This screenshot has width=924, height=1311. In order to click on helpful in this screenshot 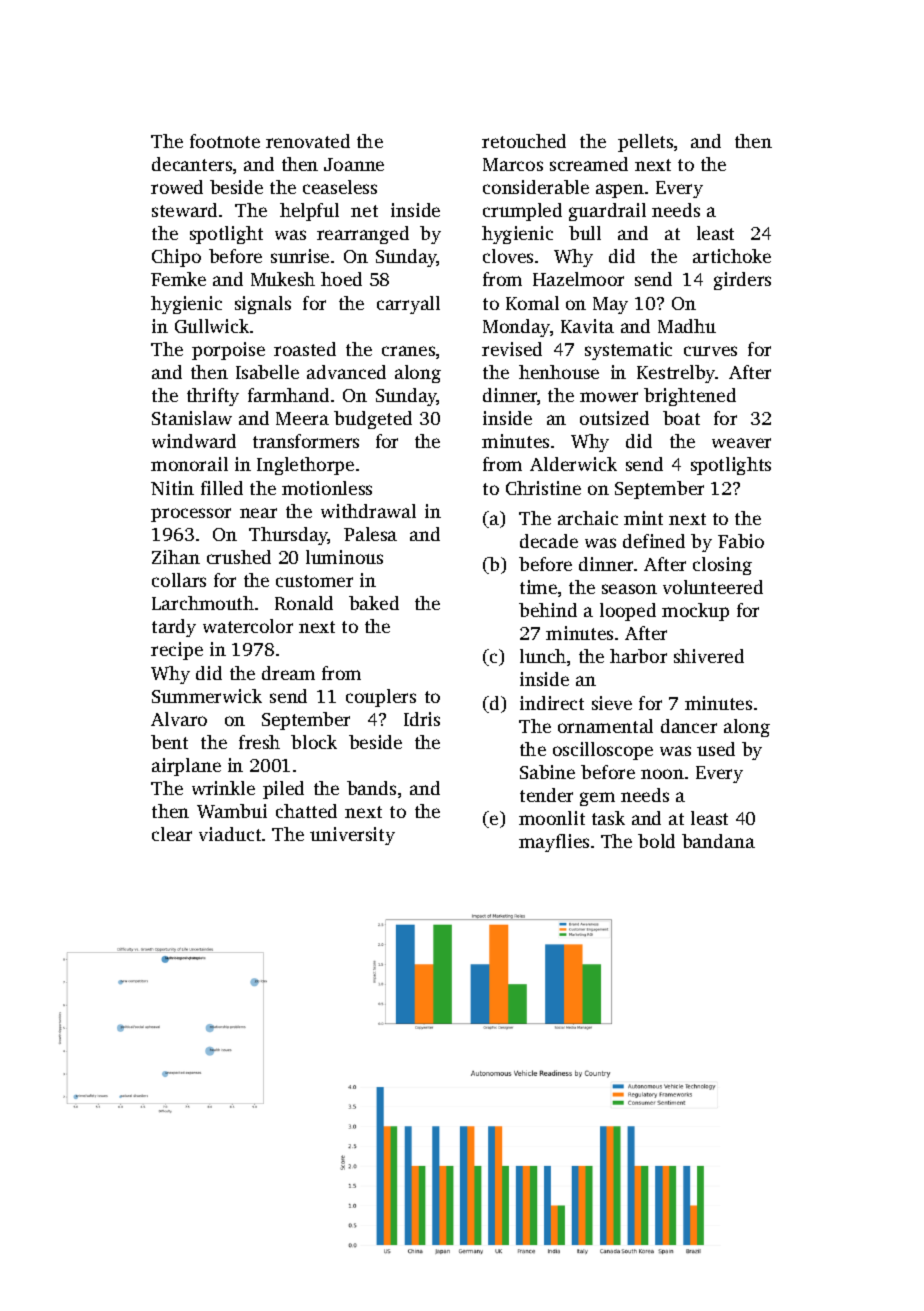, I will do `click(309, 212)`.
